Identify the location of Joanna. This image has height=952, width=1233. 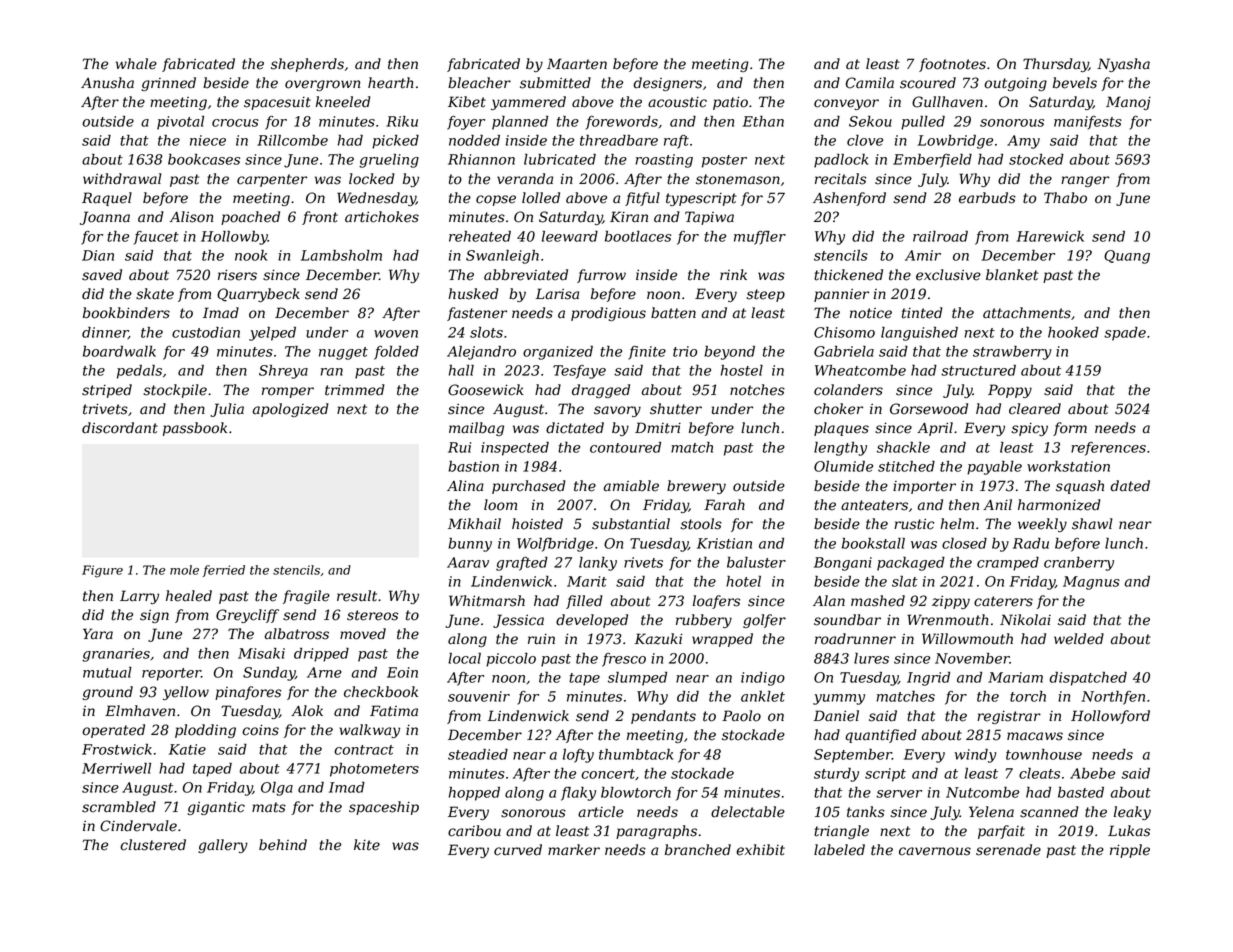
(105, 218).
